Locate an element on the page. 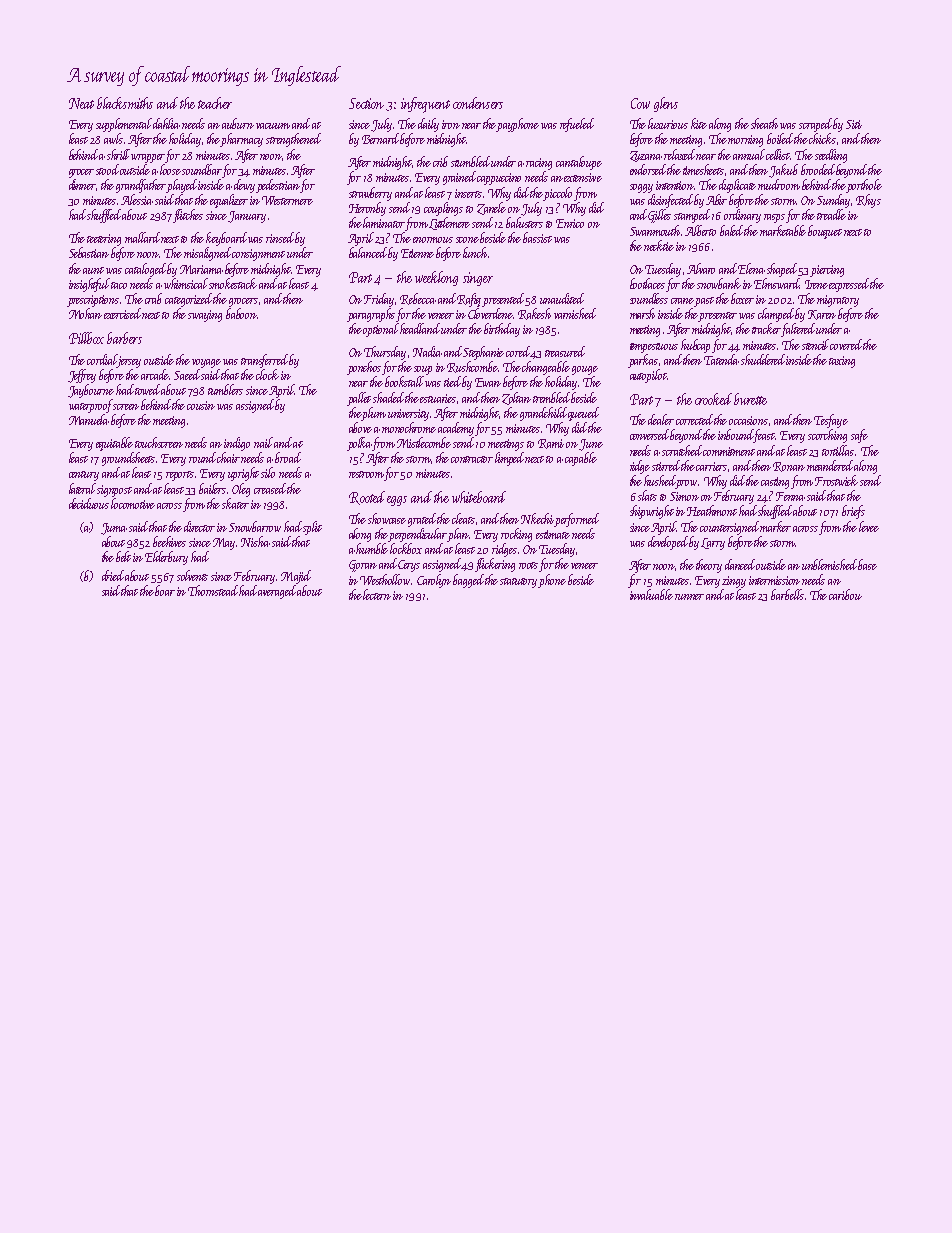 The height and width of the page is (1233, 952). snowbank is located at coordinates (719, 283).
